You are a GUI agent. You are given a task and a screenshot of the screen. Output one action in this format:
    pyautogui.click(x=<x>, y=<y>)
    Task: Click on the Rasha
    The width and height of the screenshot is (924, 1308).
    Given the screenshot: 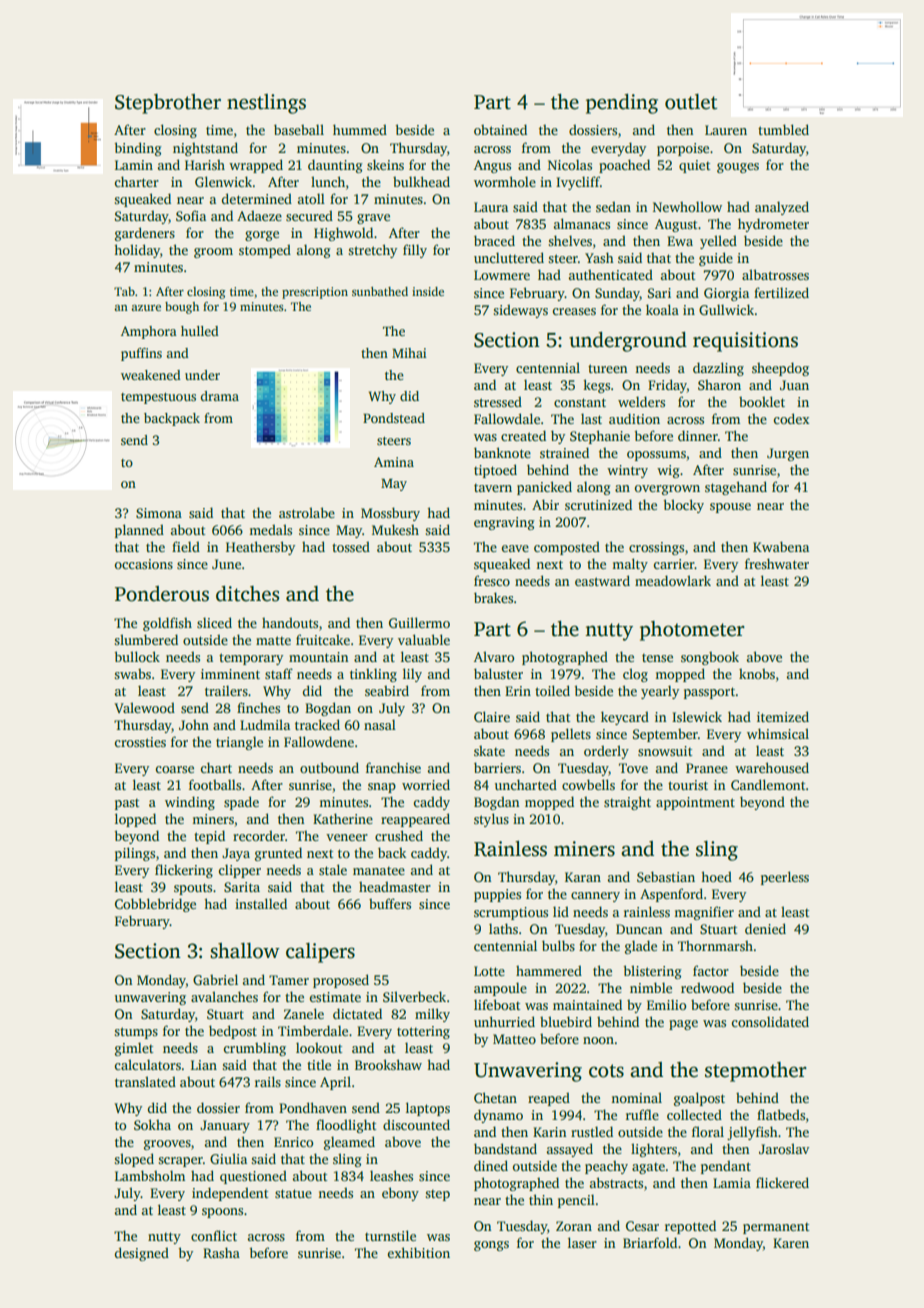 What is the action you would take?
    pyautogui.click(x=221, y=1252)
